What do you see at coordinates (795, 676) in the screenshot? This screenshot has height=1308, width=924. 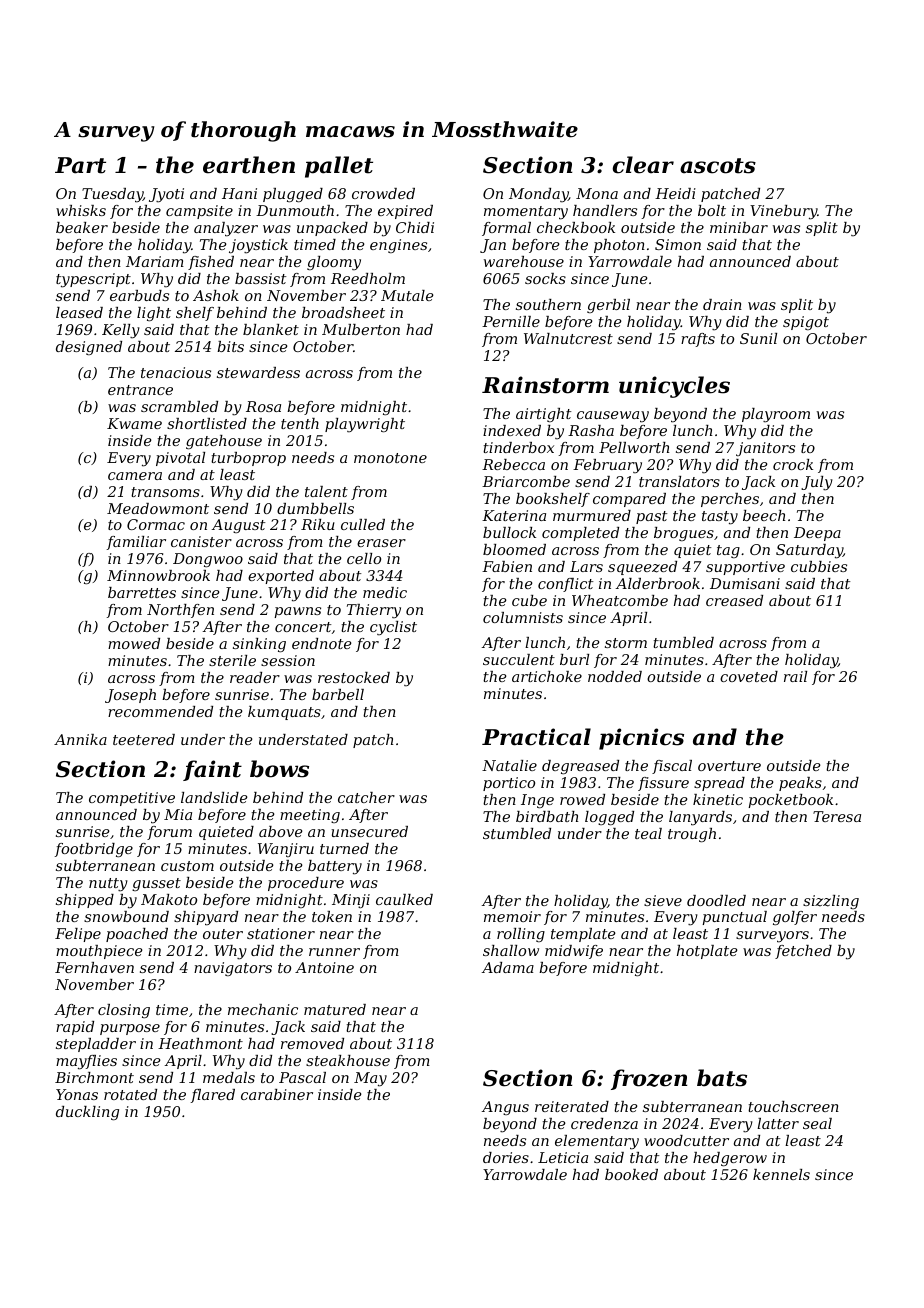 I see `rail` at bounding box center [795, 676].
